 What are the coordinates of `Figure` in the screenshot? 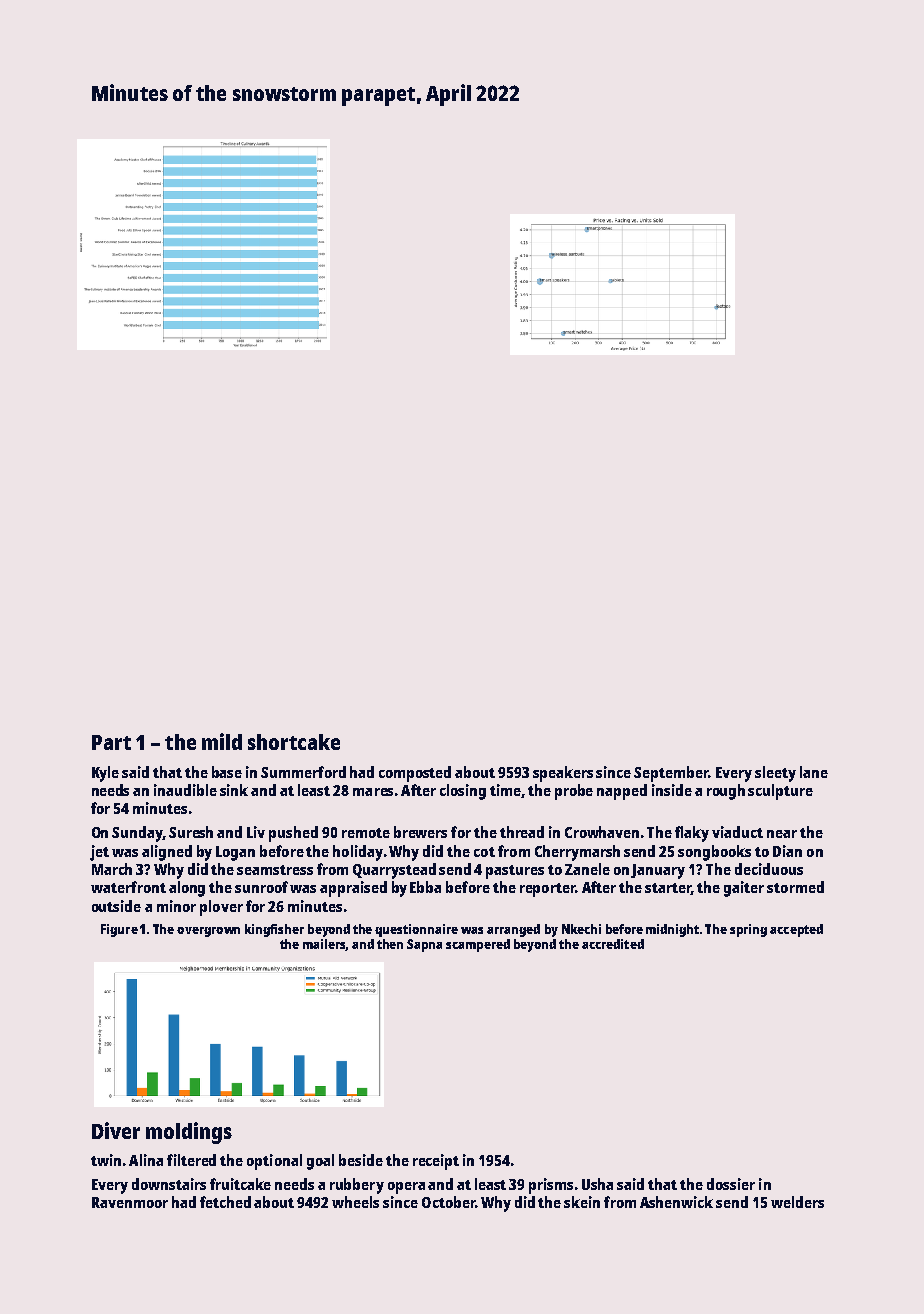 It's located at (119, 930).
